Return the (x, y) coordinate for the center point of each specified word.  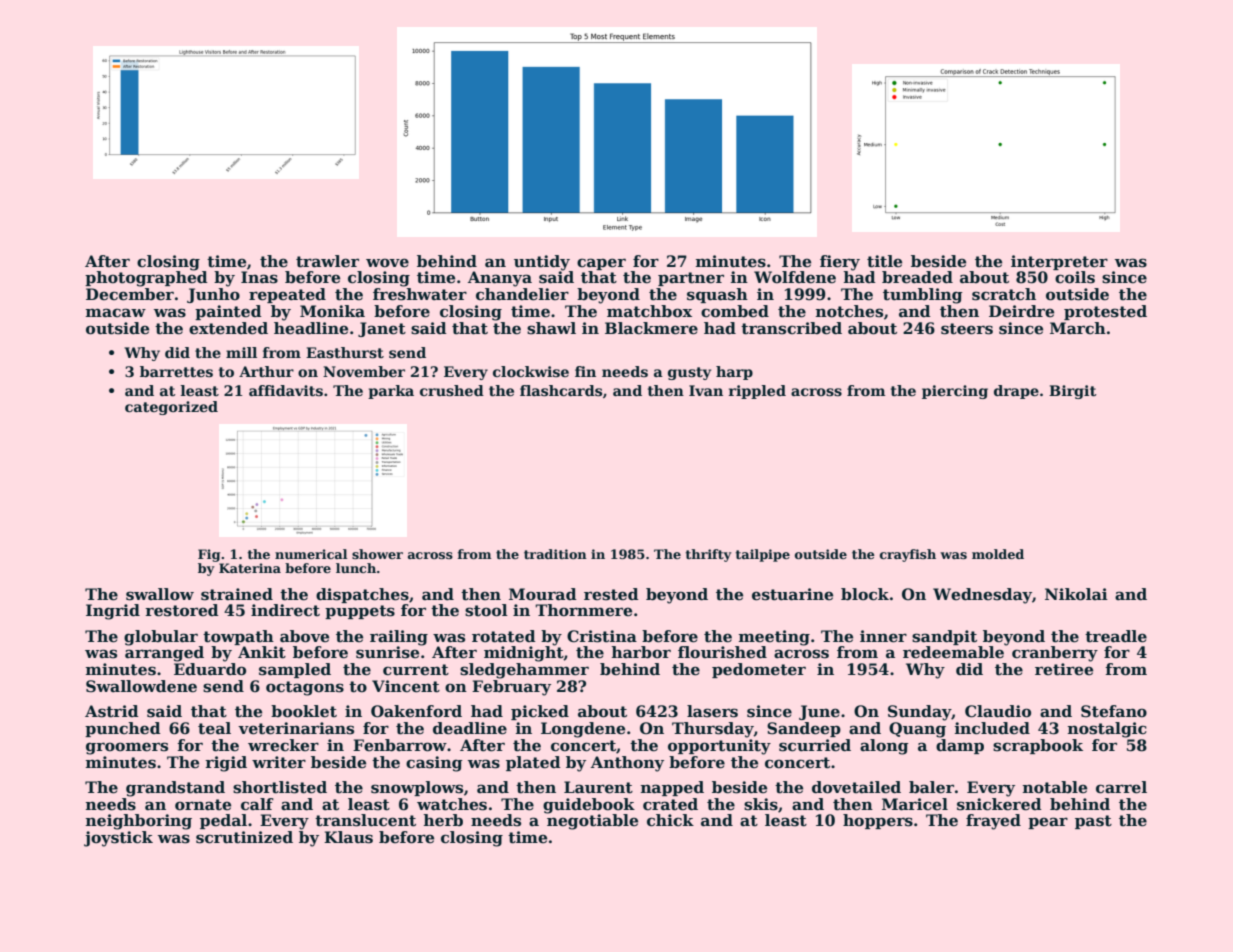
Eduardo (210, 669)
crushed (452, 390)
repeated (287, 295)
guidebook (589, 806)
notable (1055, 787)
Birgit (1072, 392)
